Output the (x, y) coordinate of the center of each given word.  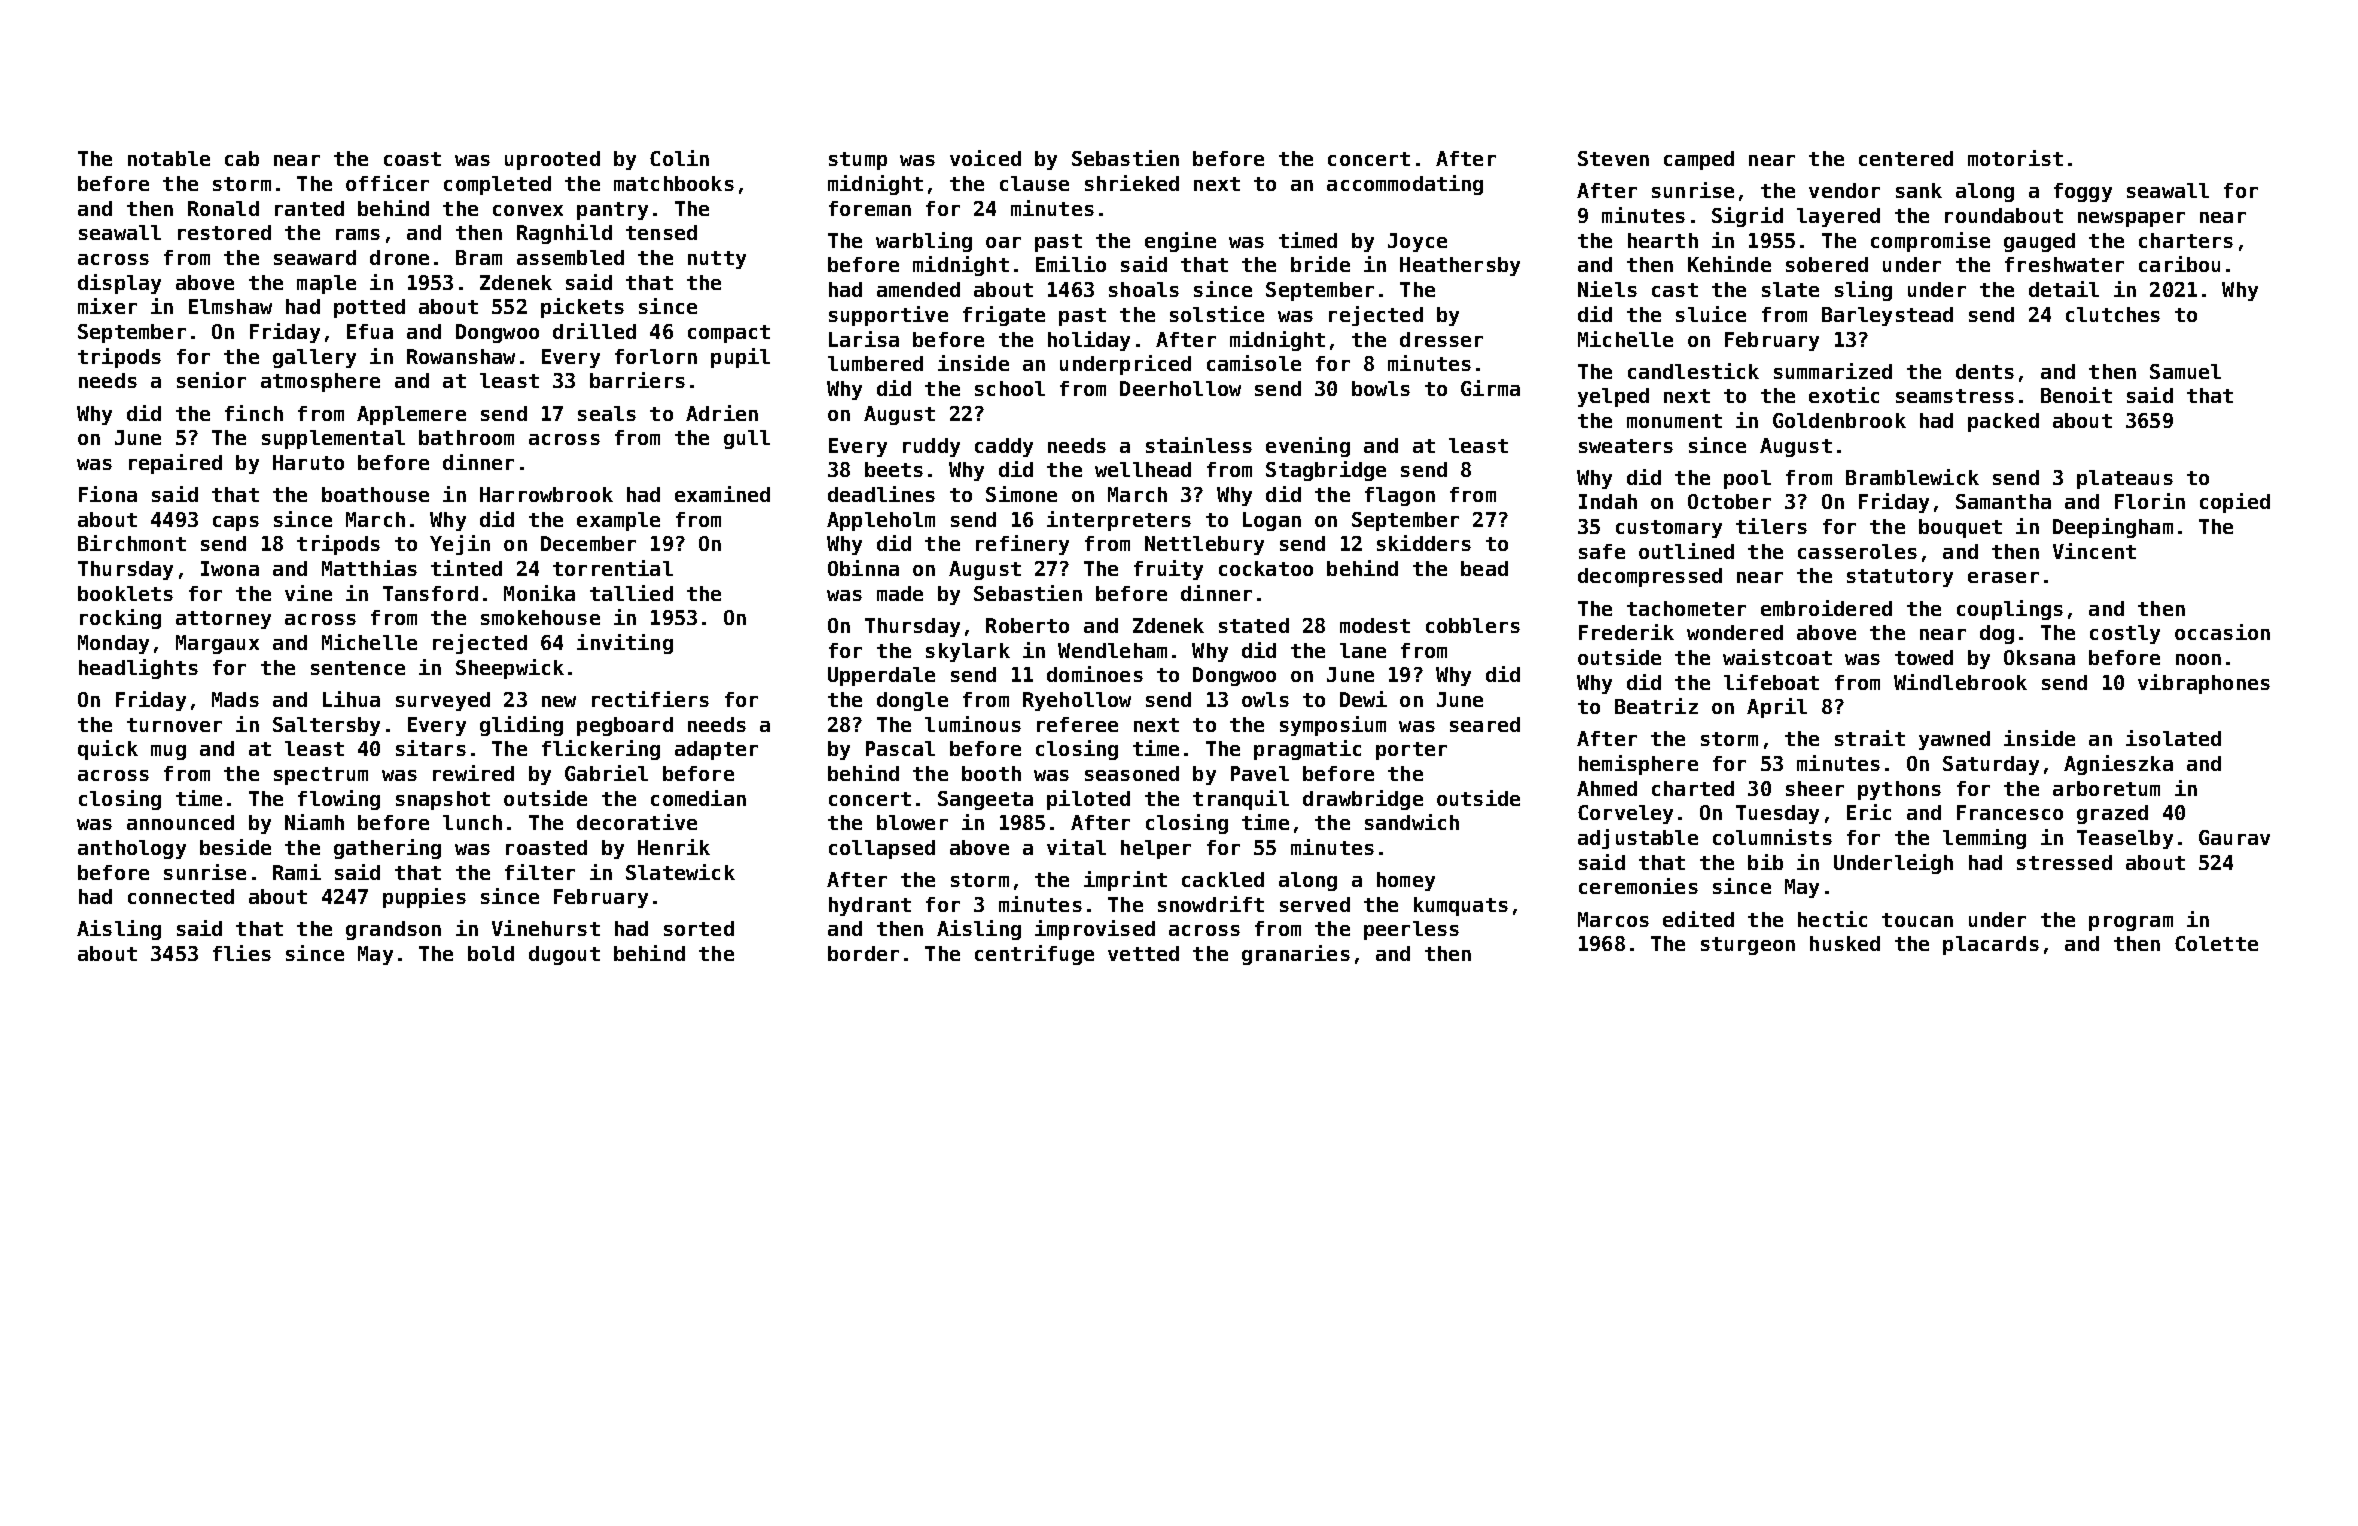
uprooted (552, 160)
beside (235, 847)
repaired (175, 464)
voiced (985, 158)
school (1010, 388)
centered (1906, 158)
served (1315, 904)
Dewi (1363, 699)
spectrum (321, 776)
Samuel (2185, 371)
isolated (2173, 738)
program (2131, 923)
